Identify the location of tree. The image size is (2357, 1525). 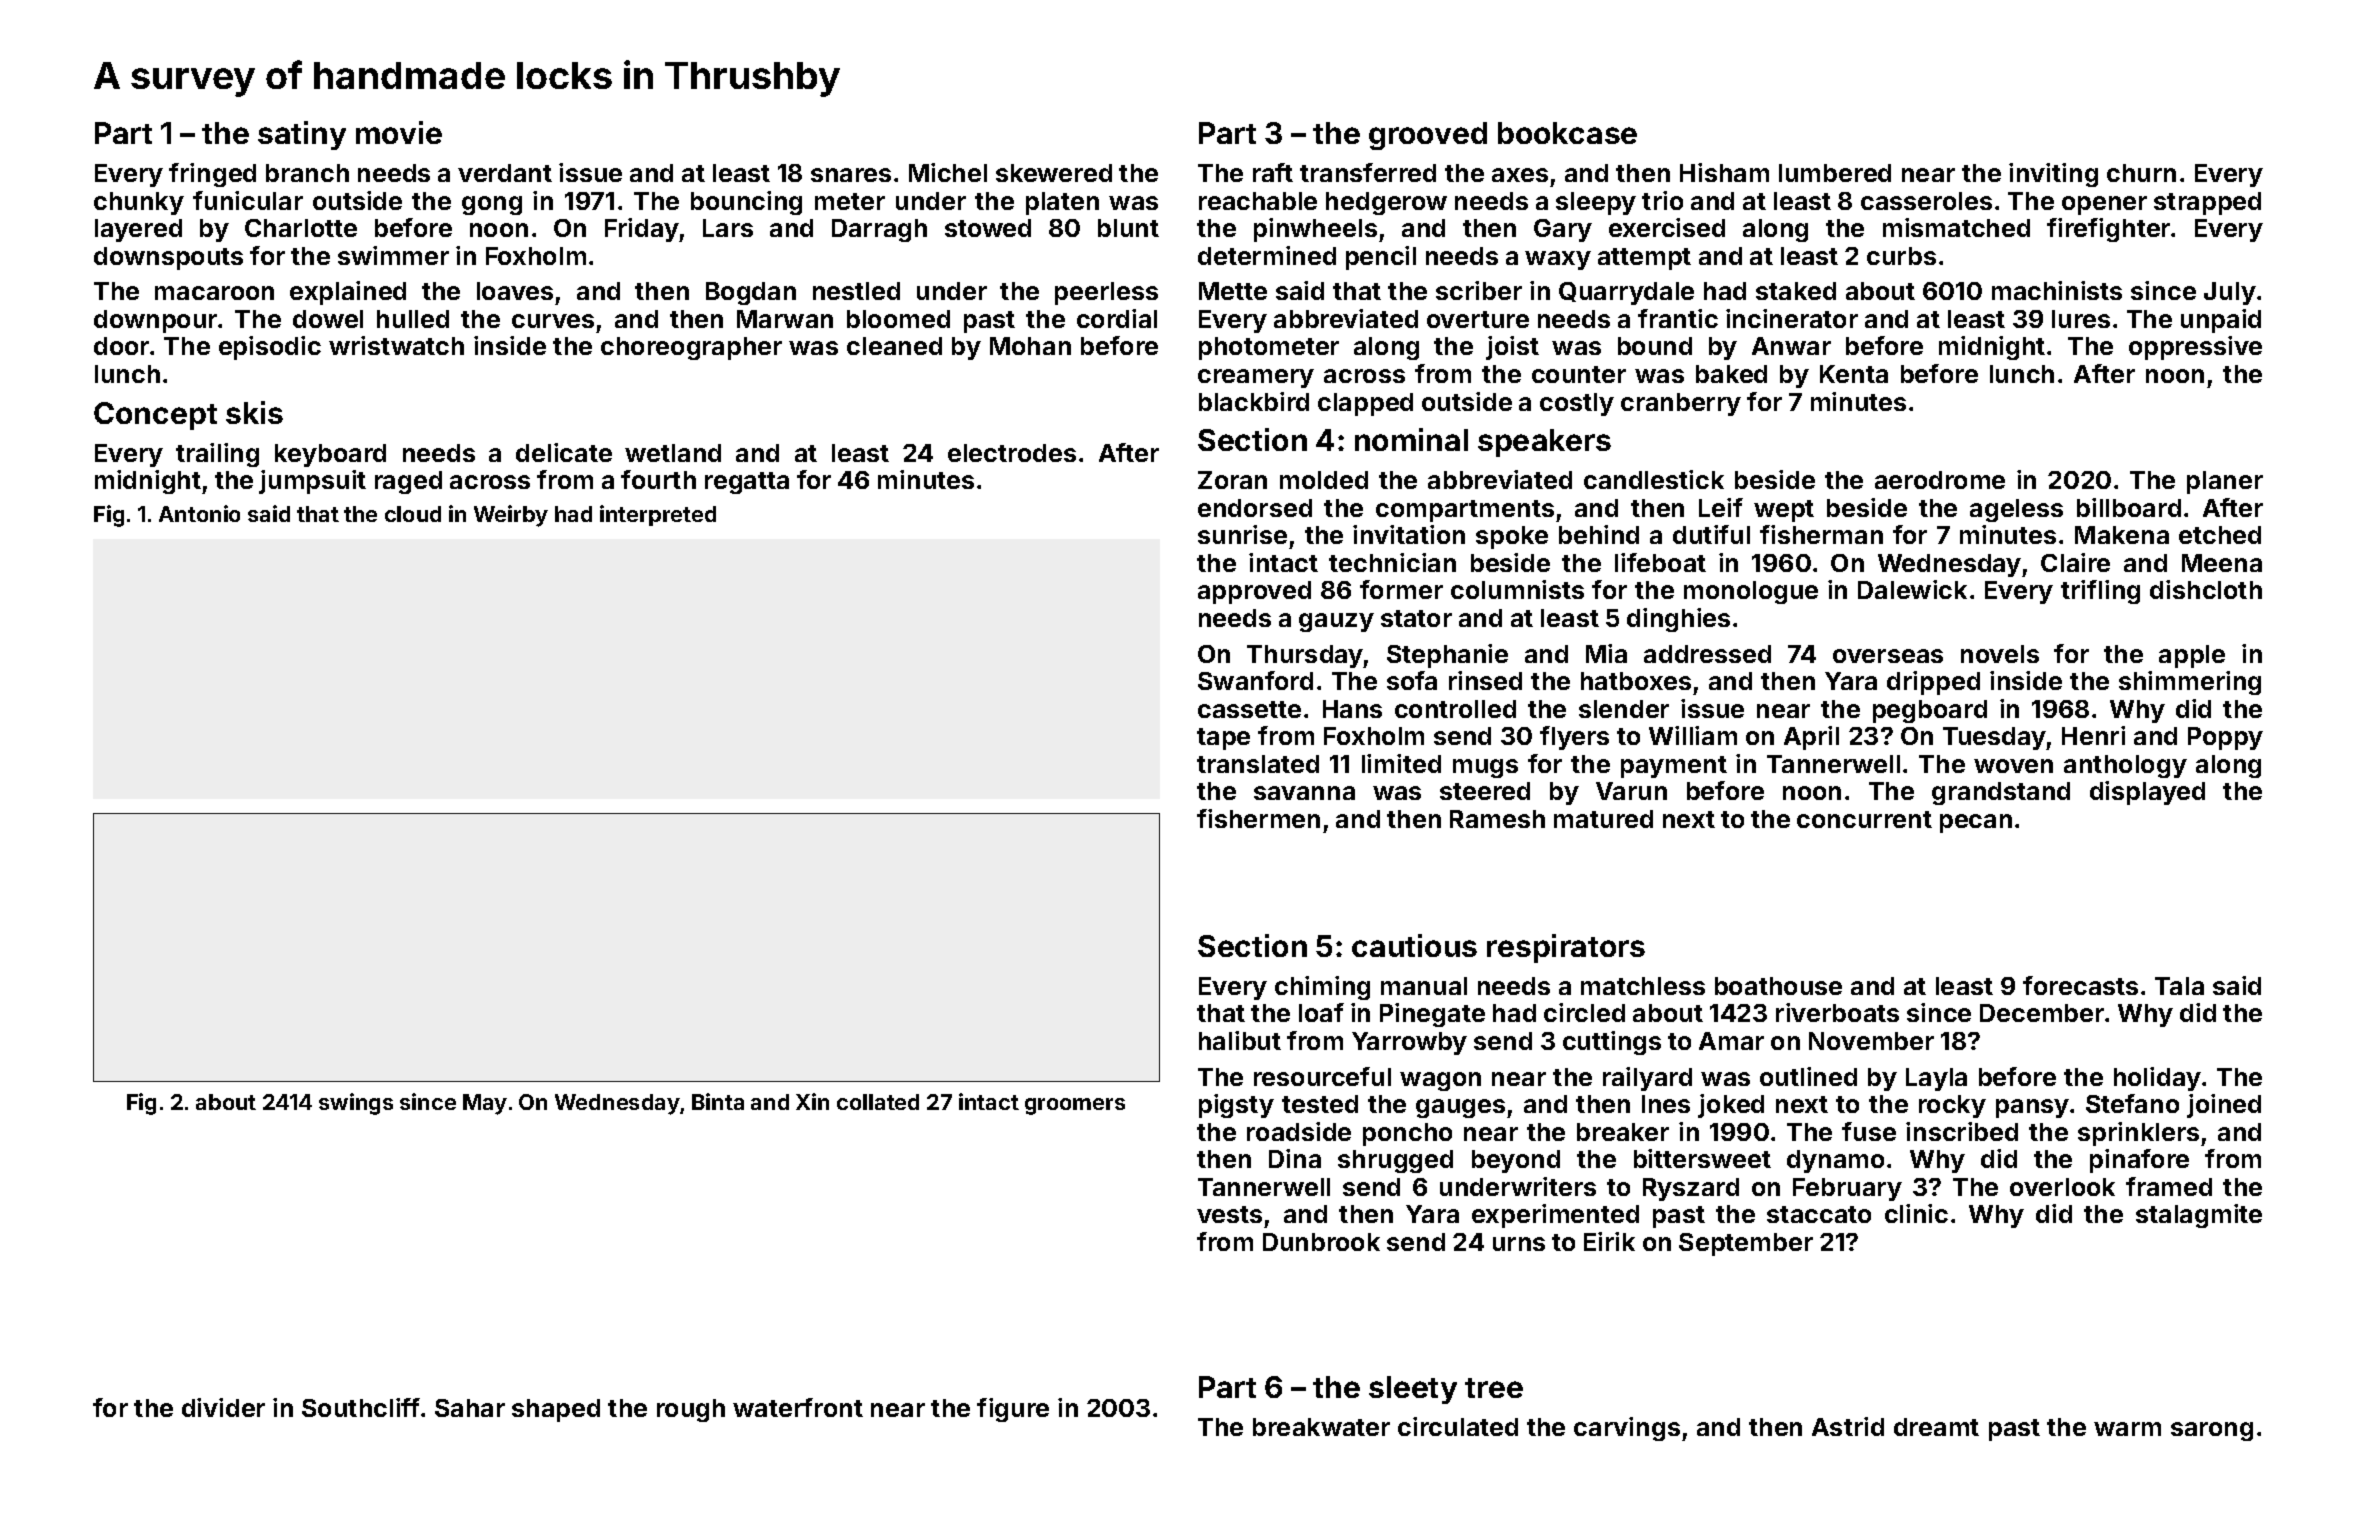
(1494, 1388).
